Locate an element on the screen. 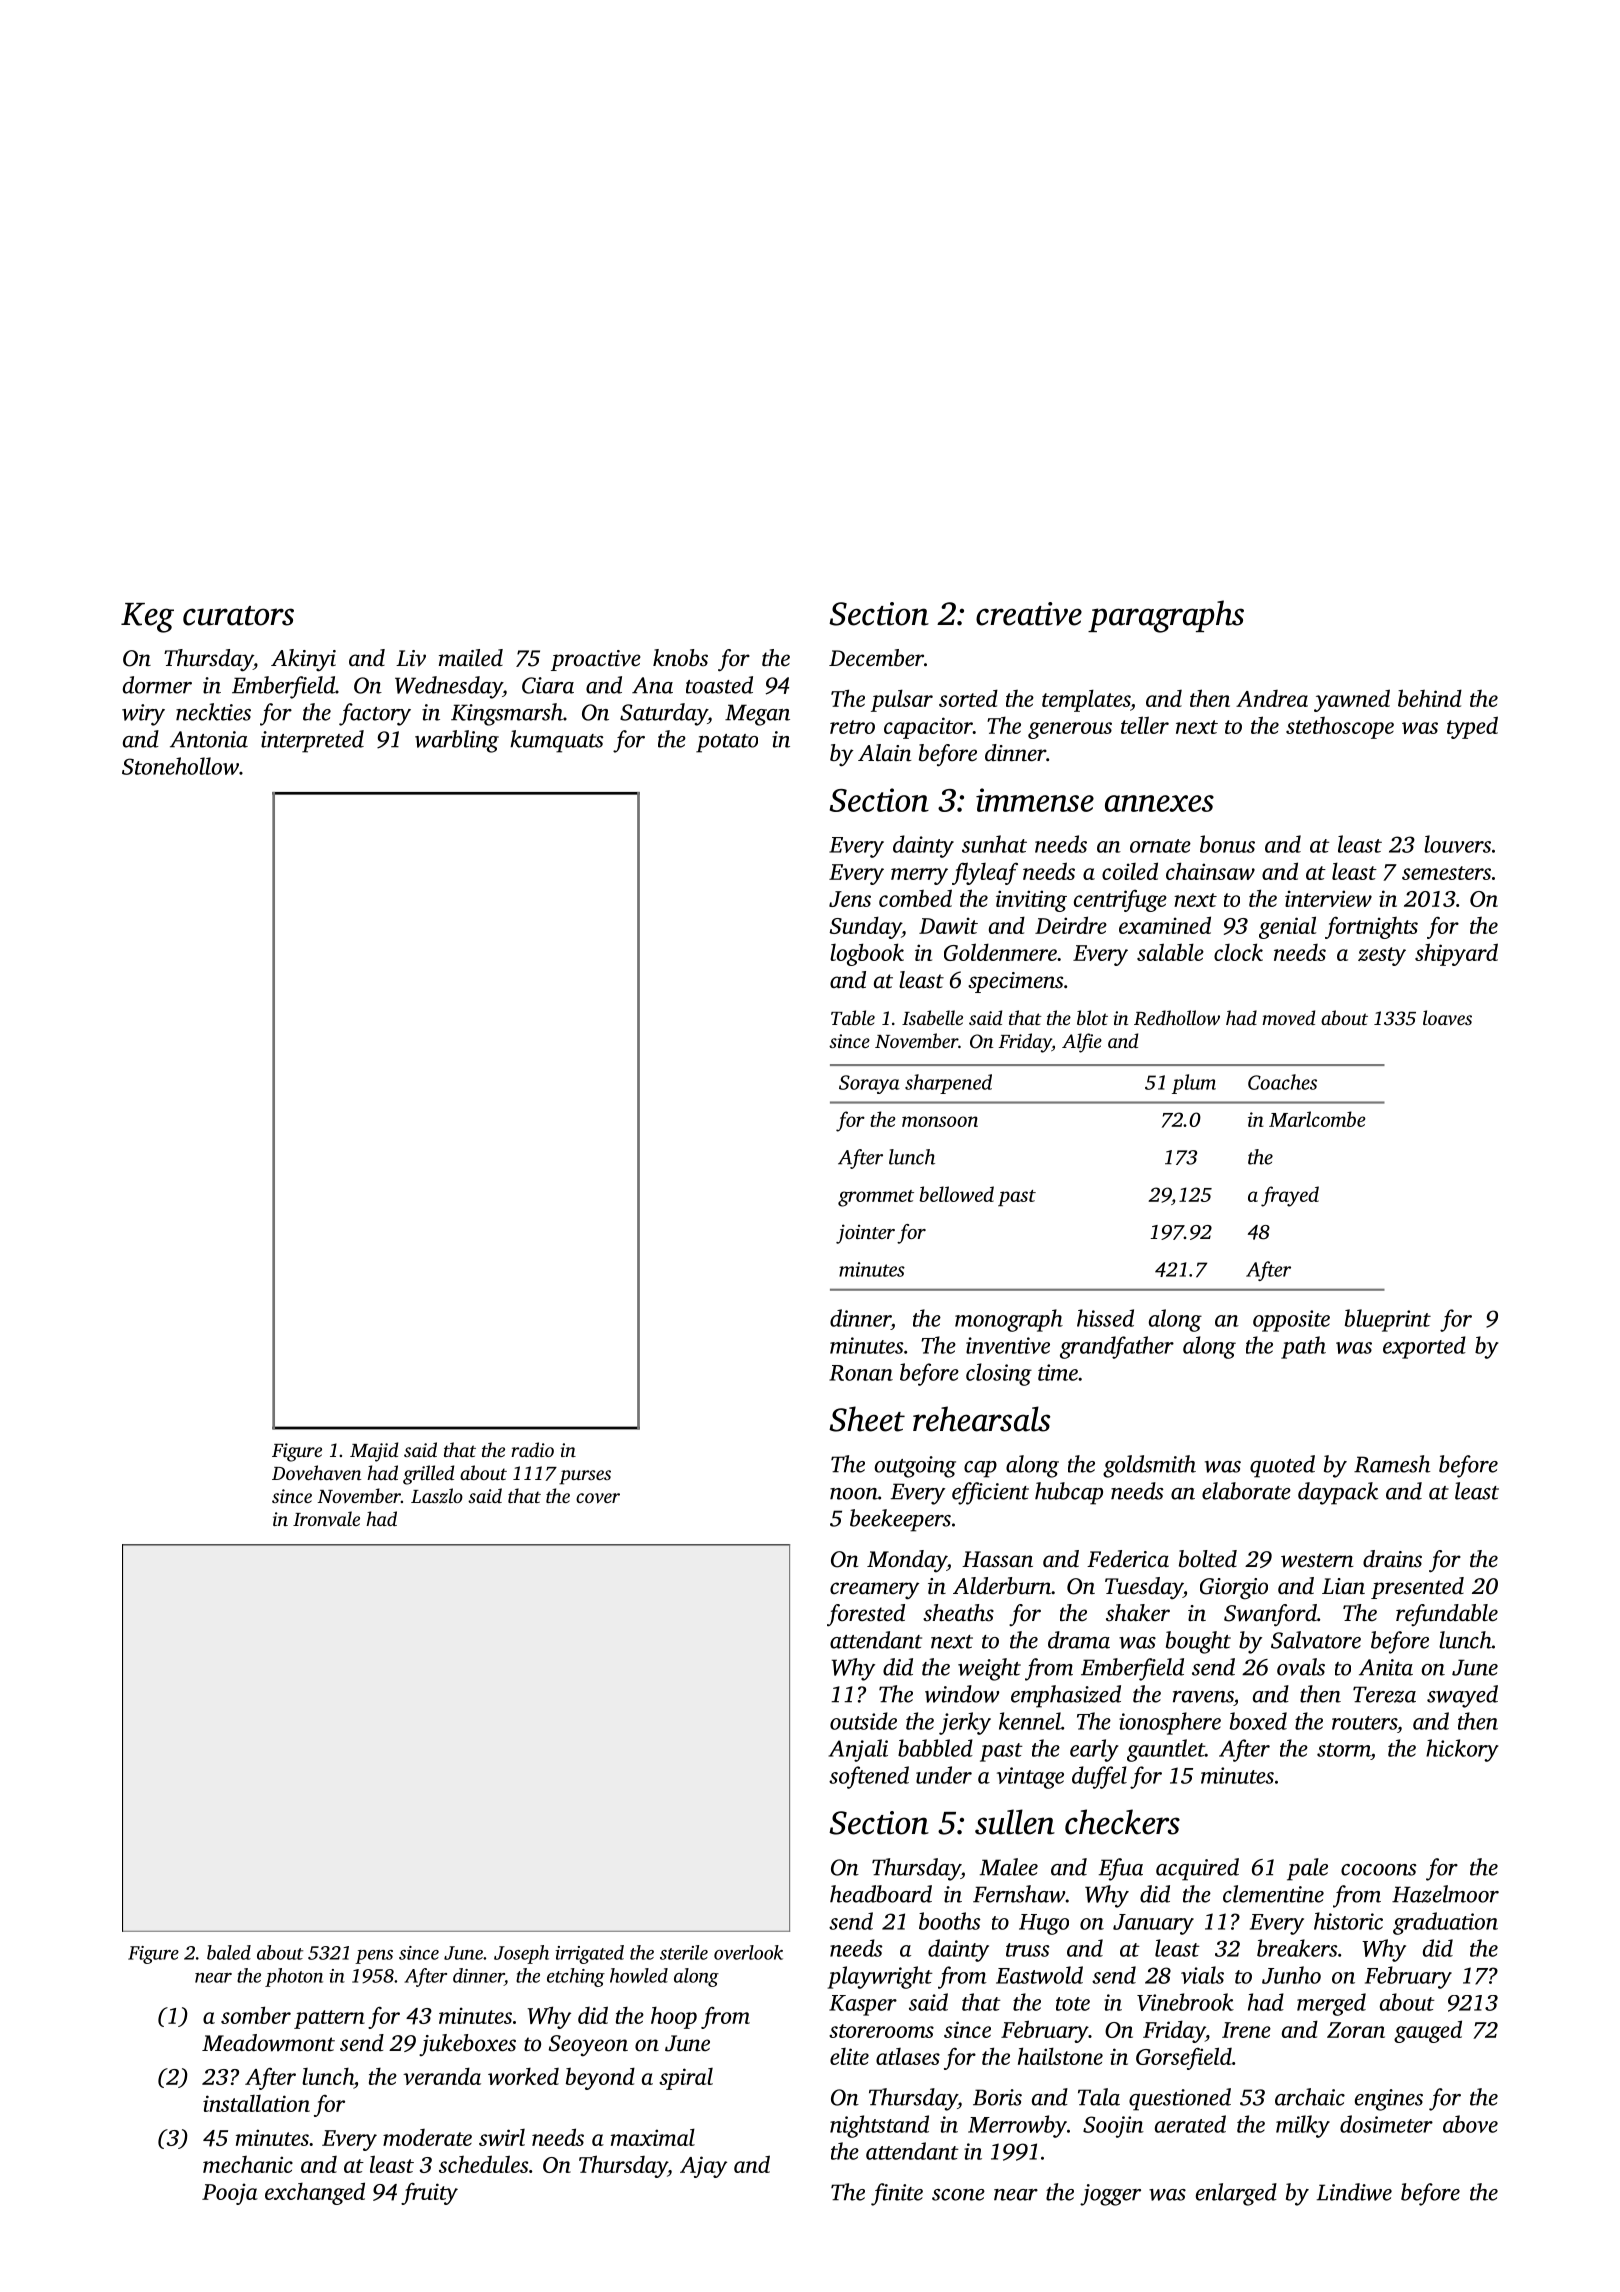 Image resolution: width=1620 pixels, height=2292 pixels. daypack is located at coordinates (1338, 1493).
